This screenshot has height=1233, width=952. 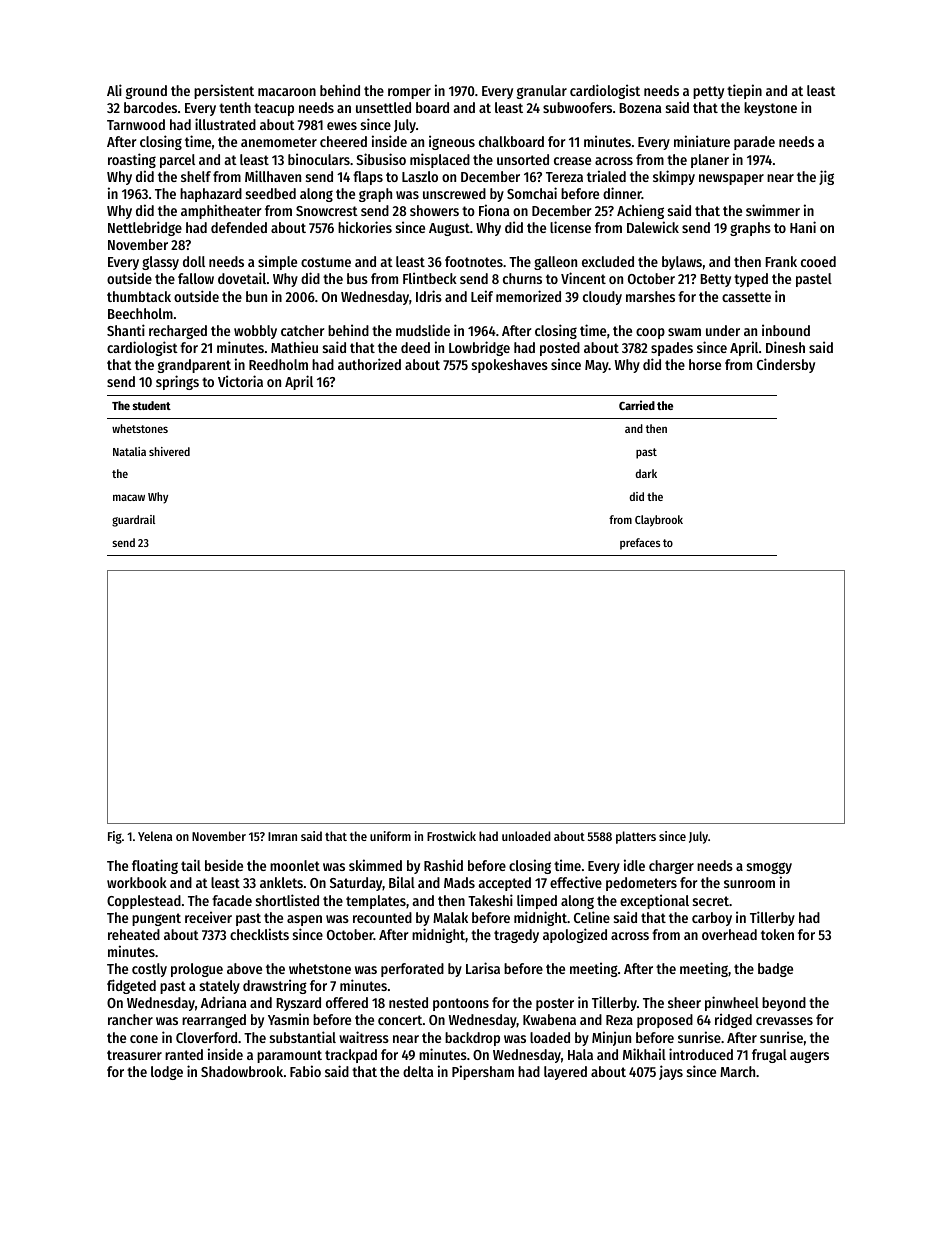 I want to click on showers, so click(x=434, y=210).
